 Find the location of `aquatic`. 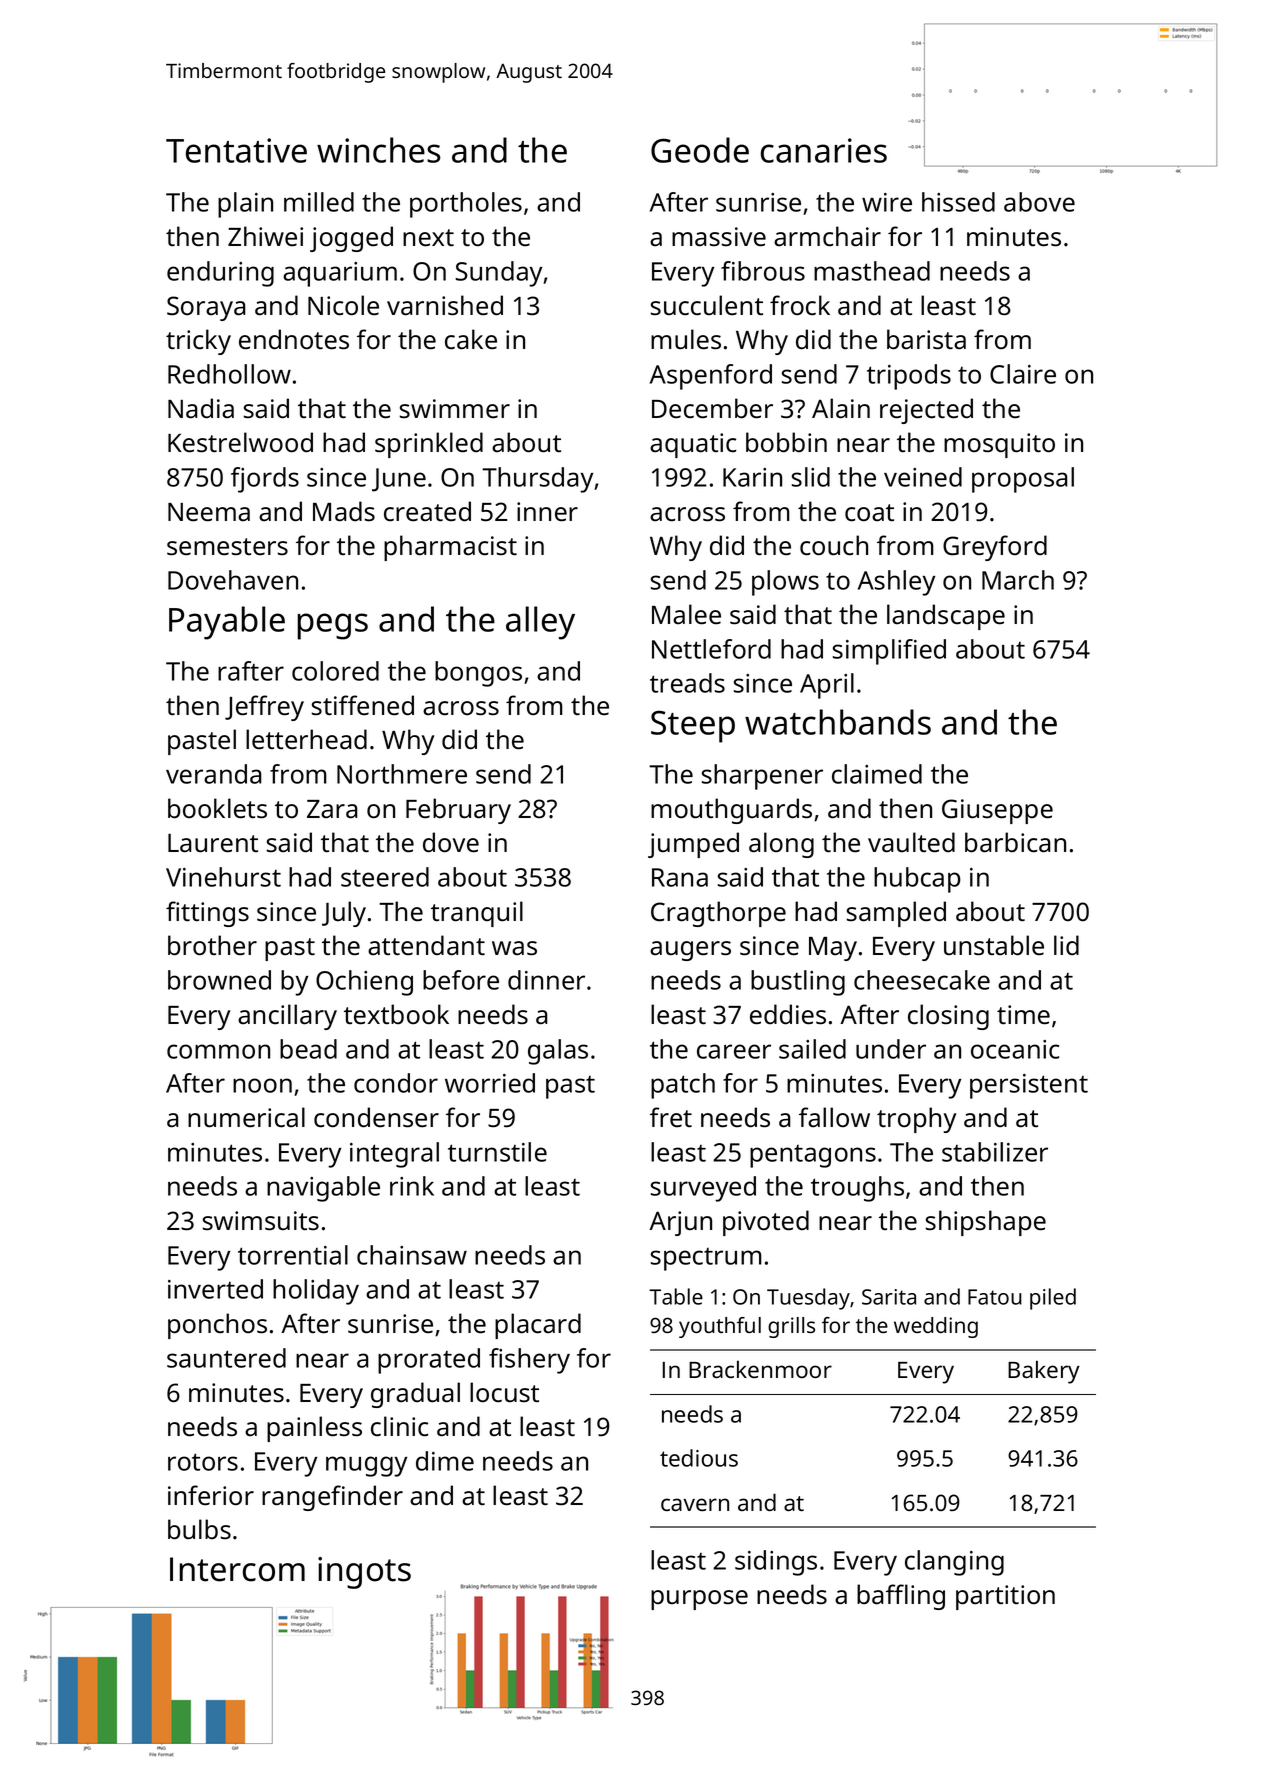

aquatic is located at coordinates (693, 445).
